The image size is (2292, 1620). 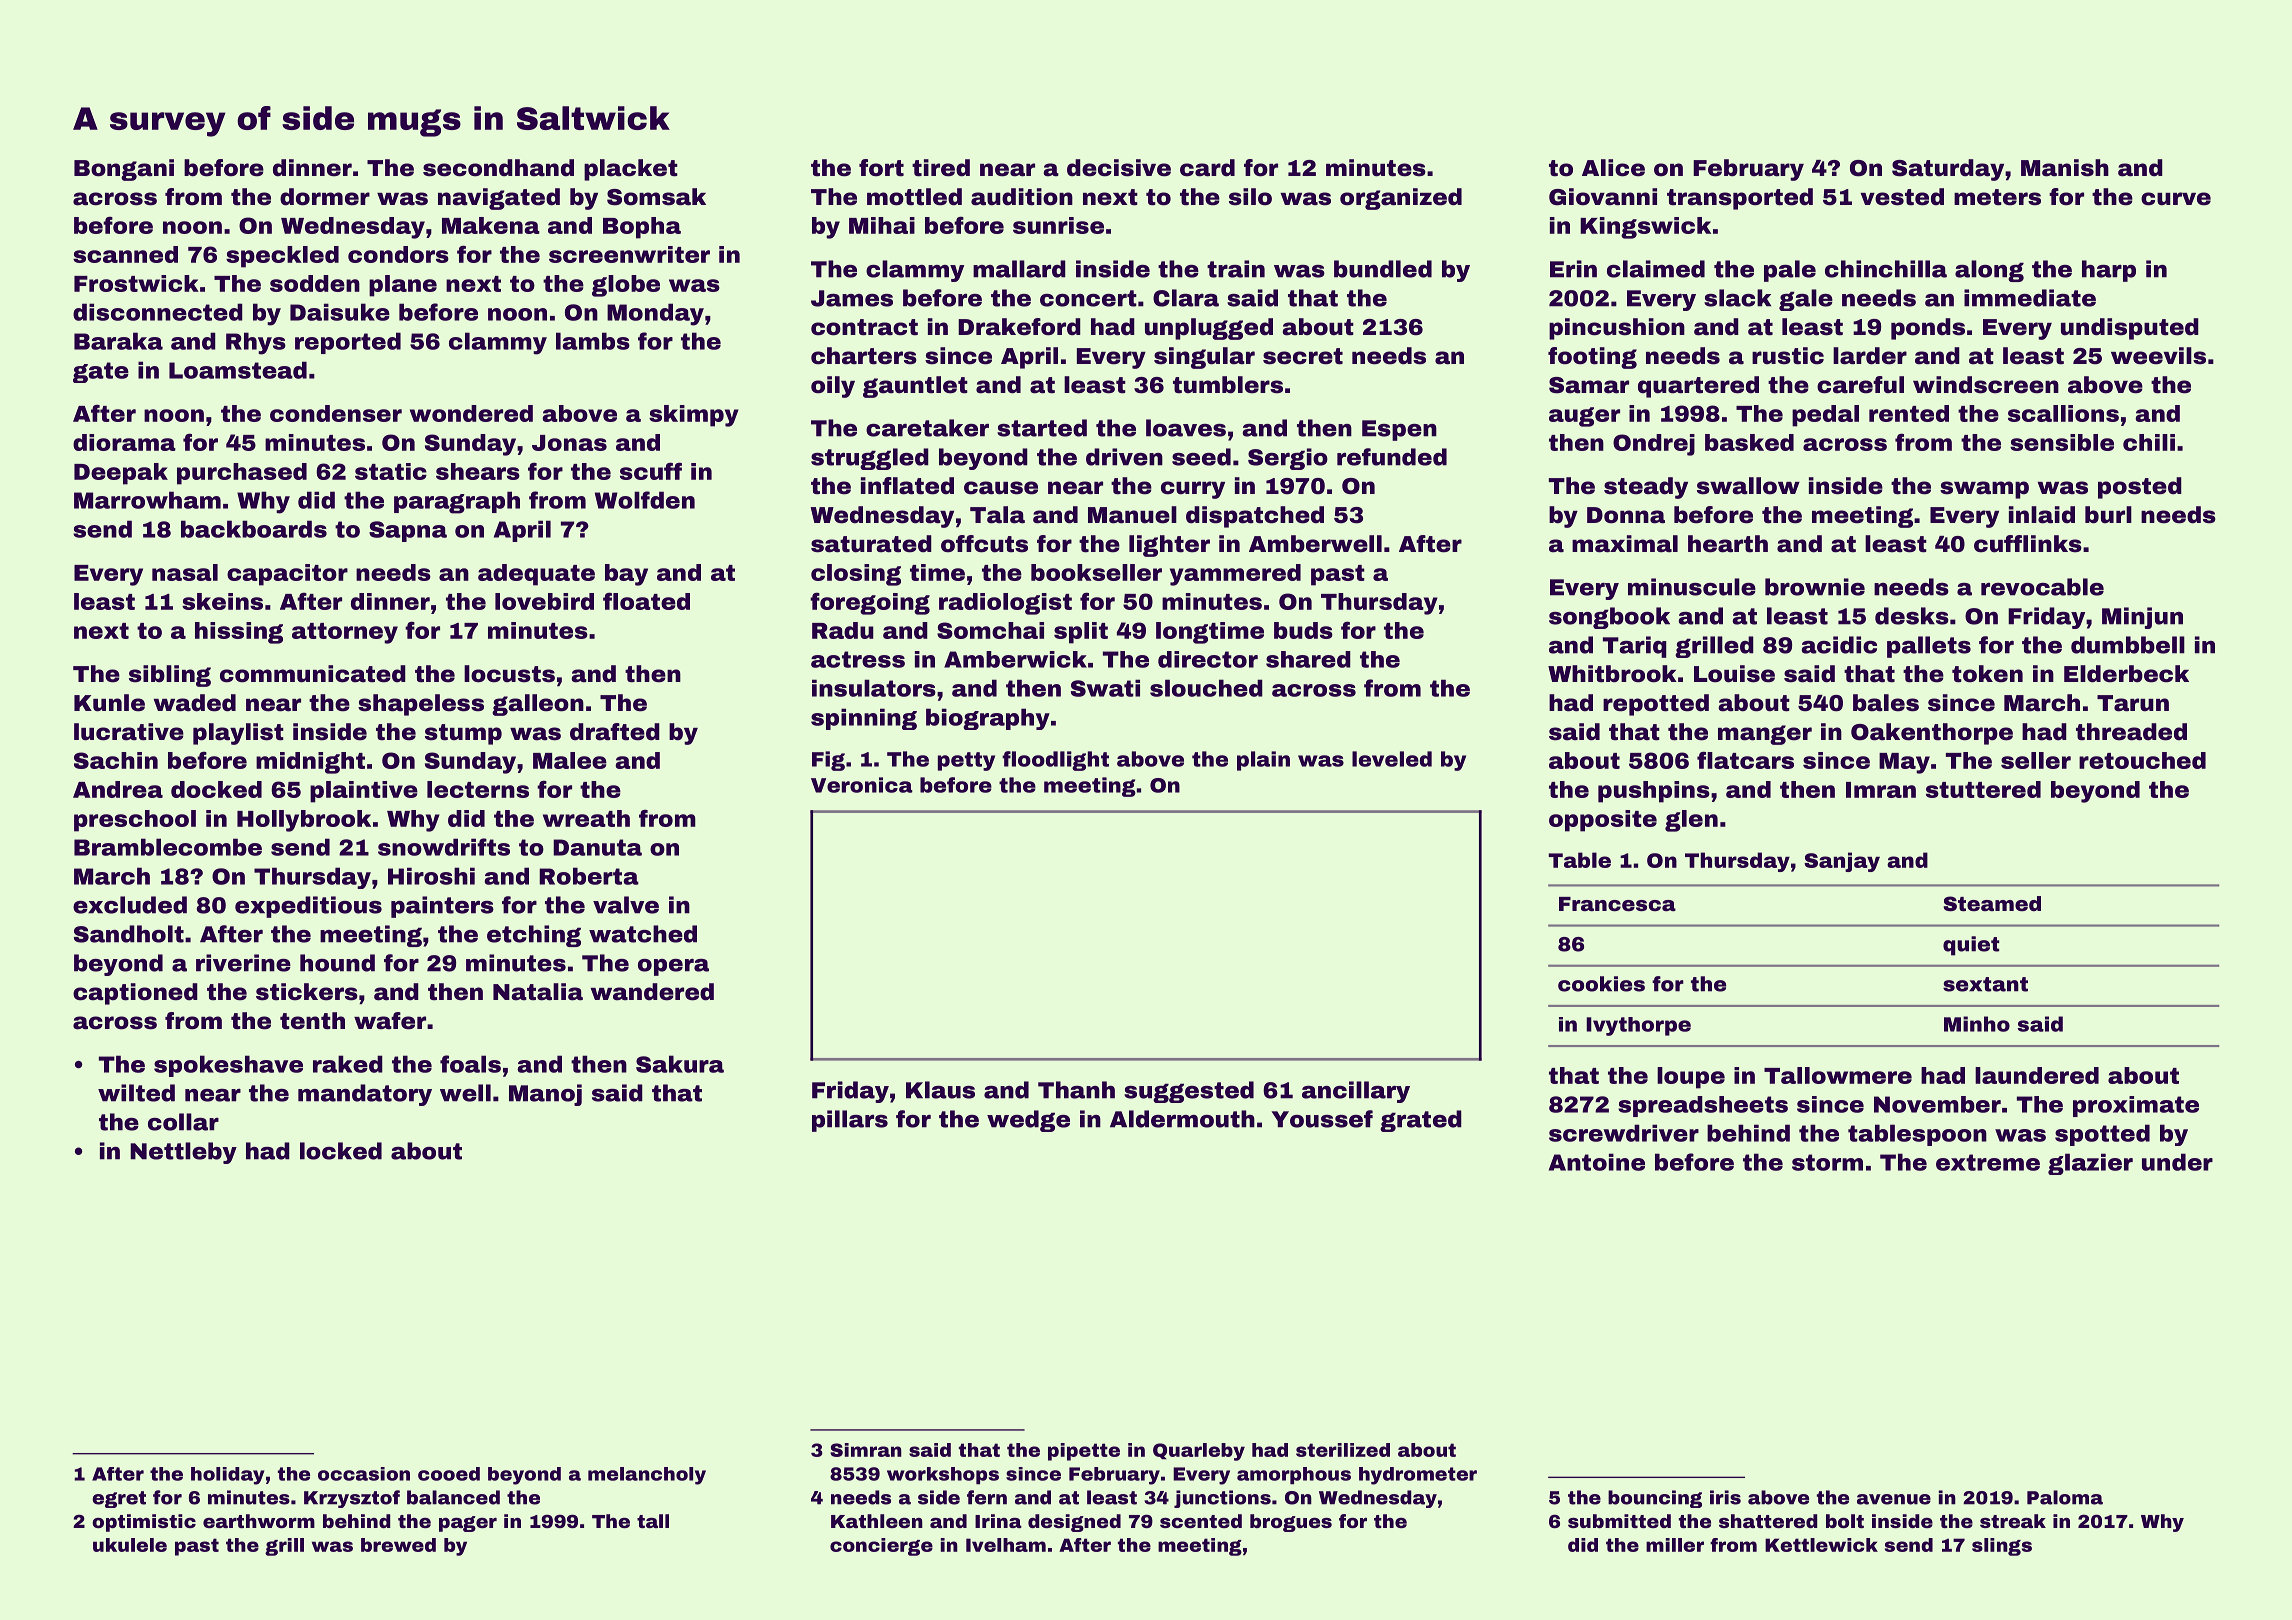 What do you see at coordinates (966, 761) in the image?
I see `petty` at bounding box center [966, 761].
